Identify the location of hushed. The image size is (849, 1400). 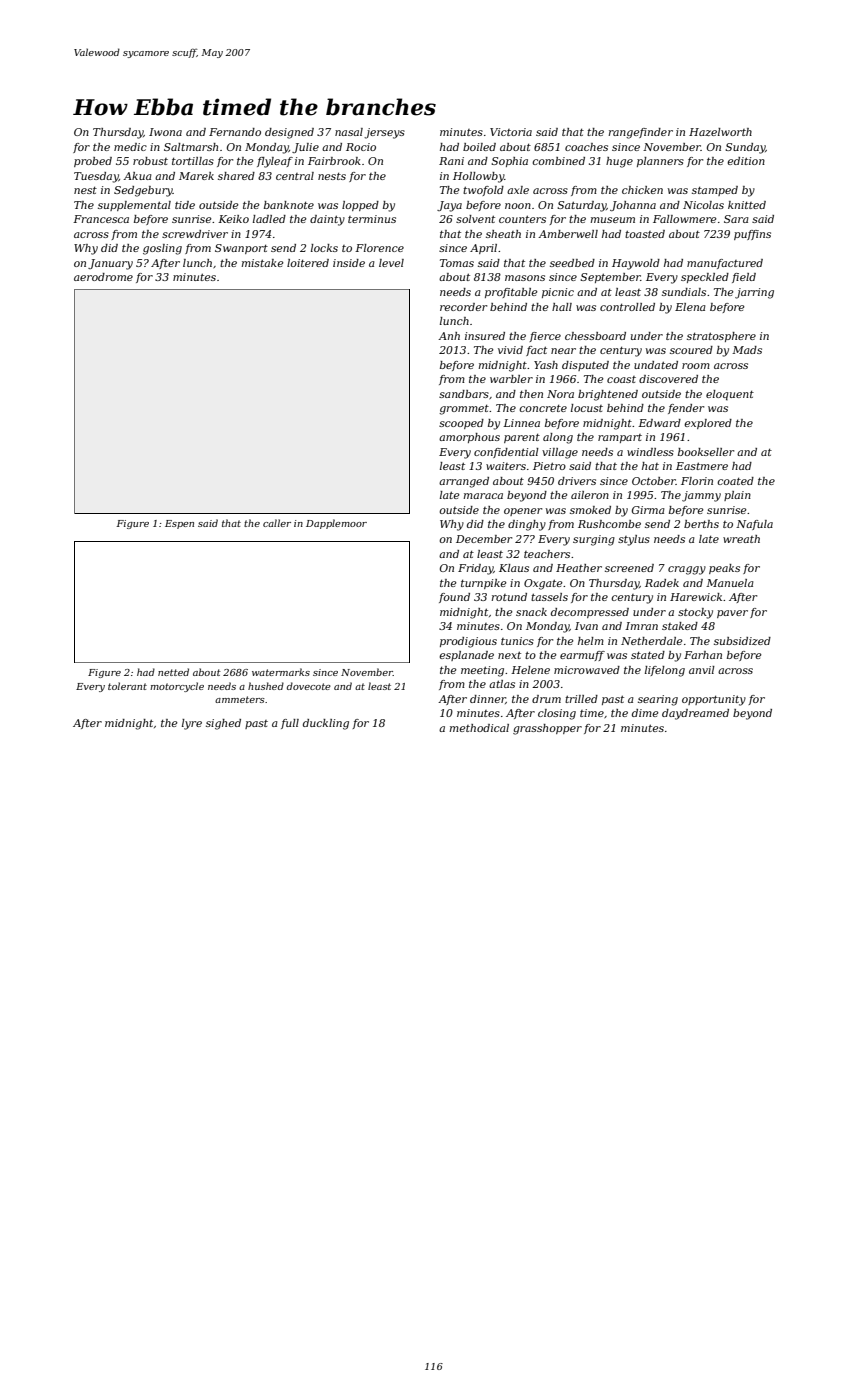
(266, 686).
